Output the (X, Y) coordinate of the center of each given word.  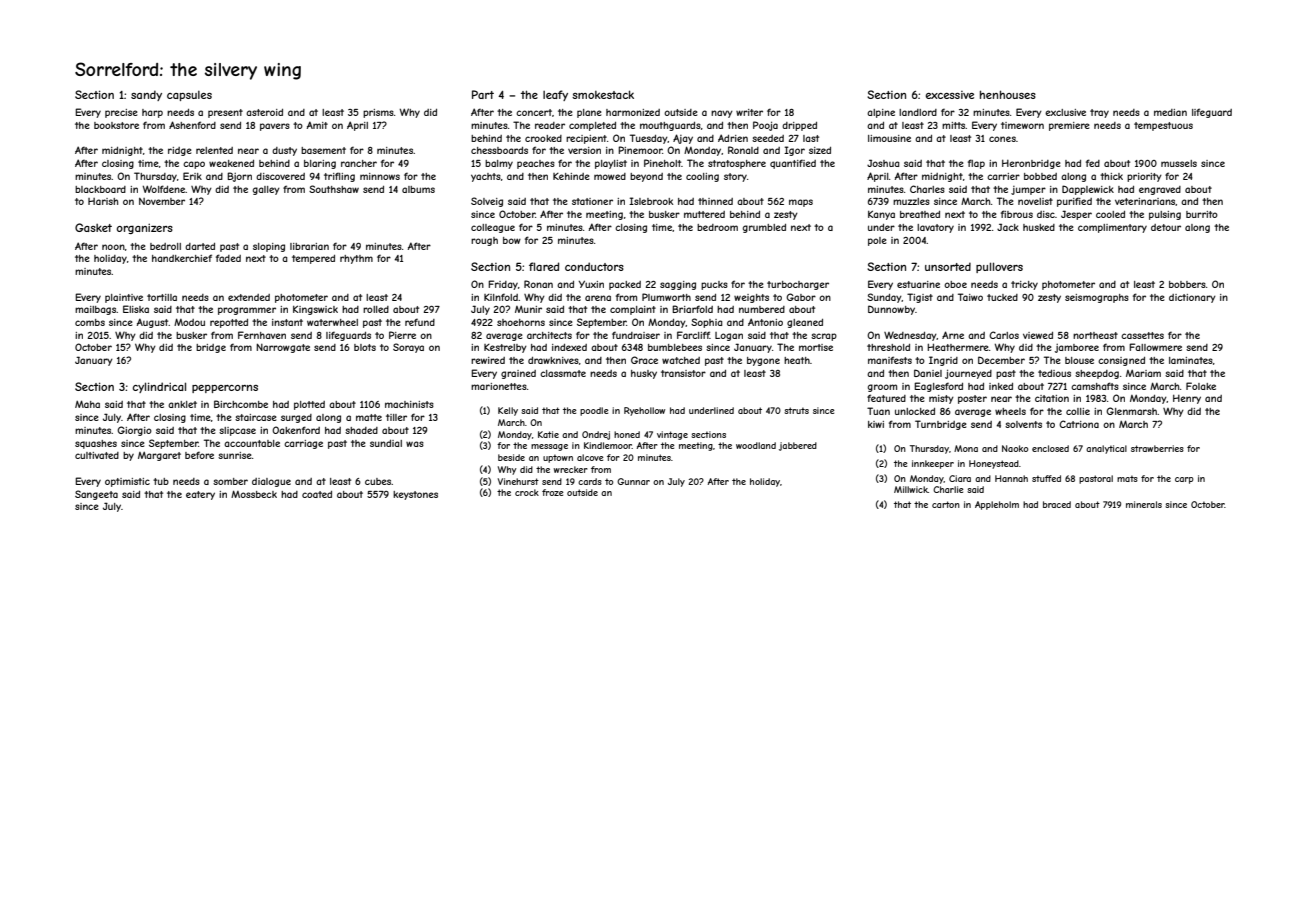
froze (553, 492)
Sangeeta (96, 495)
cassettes (1142, 335)
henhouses (1008, 94)
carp (1184, 480)
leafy (555, 95)
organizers (145, 228)
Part (483, 94)
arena (598, 298)
